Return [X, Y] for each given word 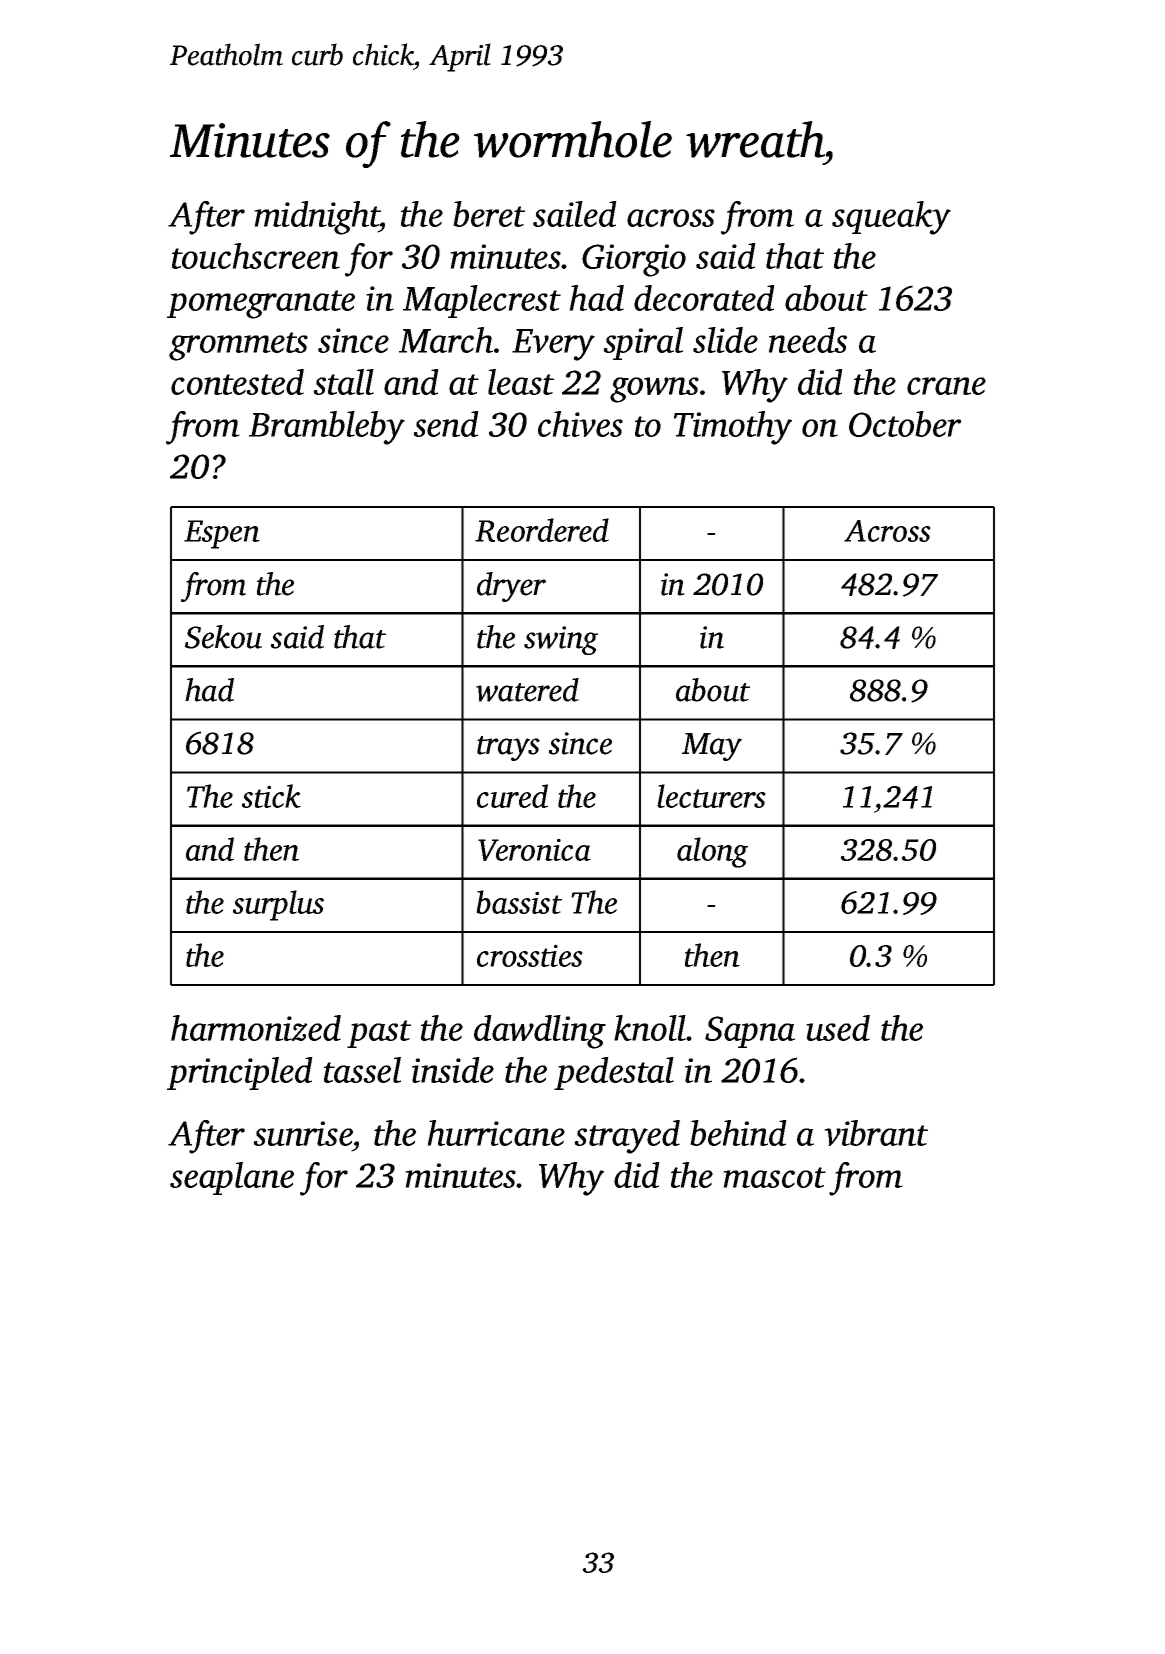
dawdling [540, 1032]
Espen [222, 534]
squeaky [891, 218]
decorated [704, 298]
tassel [362, 1070]
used [838, 1028]
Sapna [750, 1032]
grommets [238, 346]
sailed [575, 214]
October [905, 424]
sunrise [302, 1133]
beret [489, 214]
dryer [511, 587]
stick [271, 796]
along [712, 852]
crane [946, 386]
